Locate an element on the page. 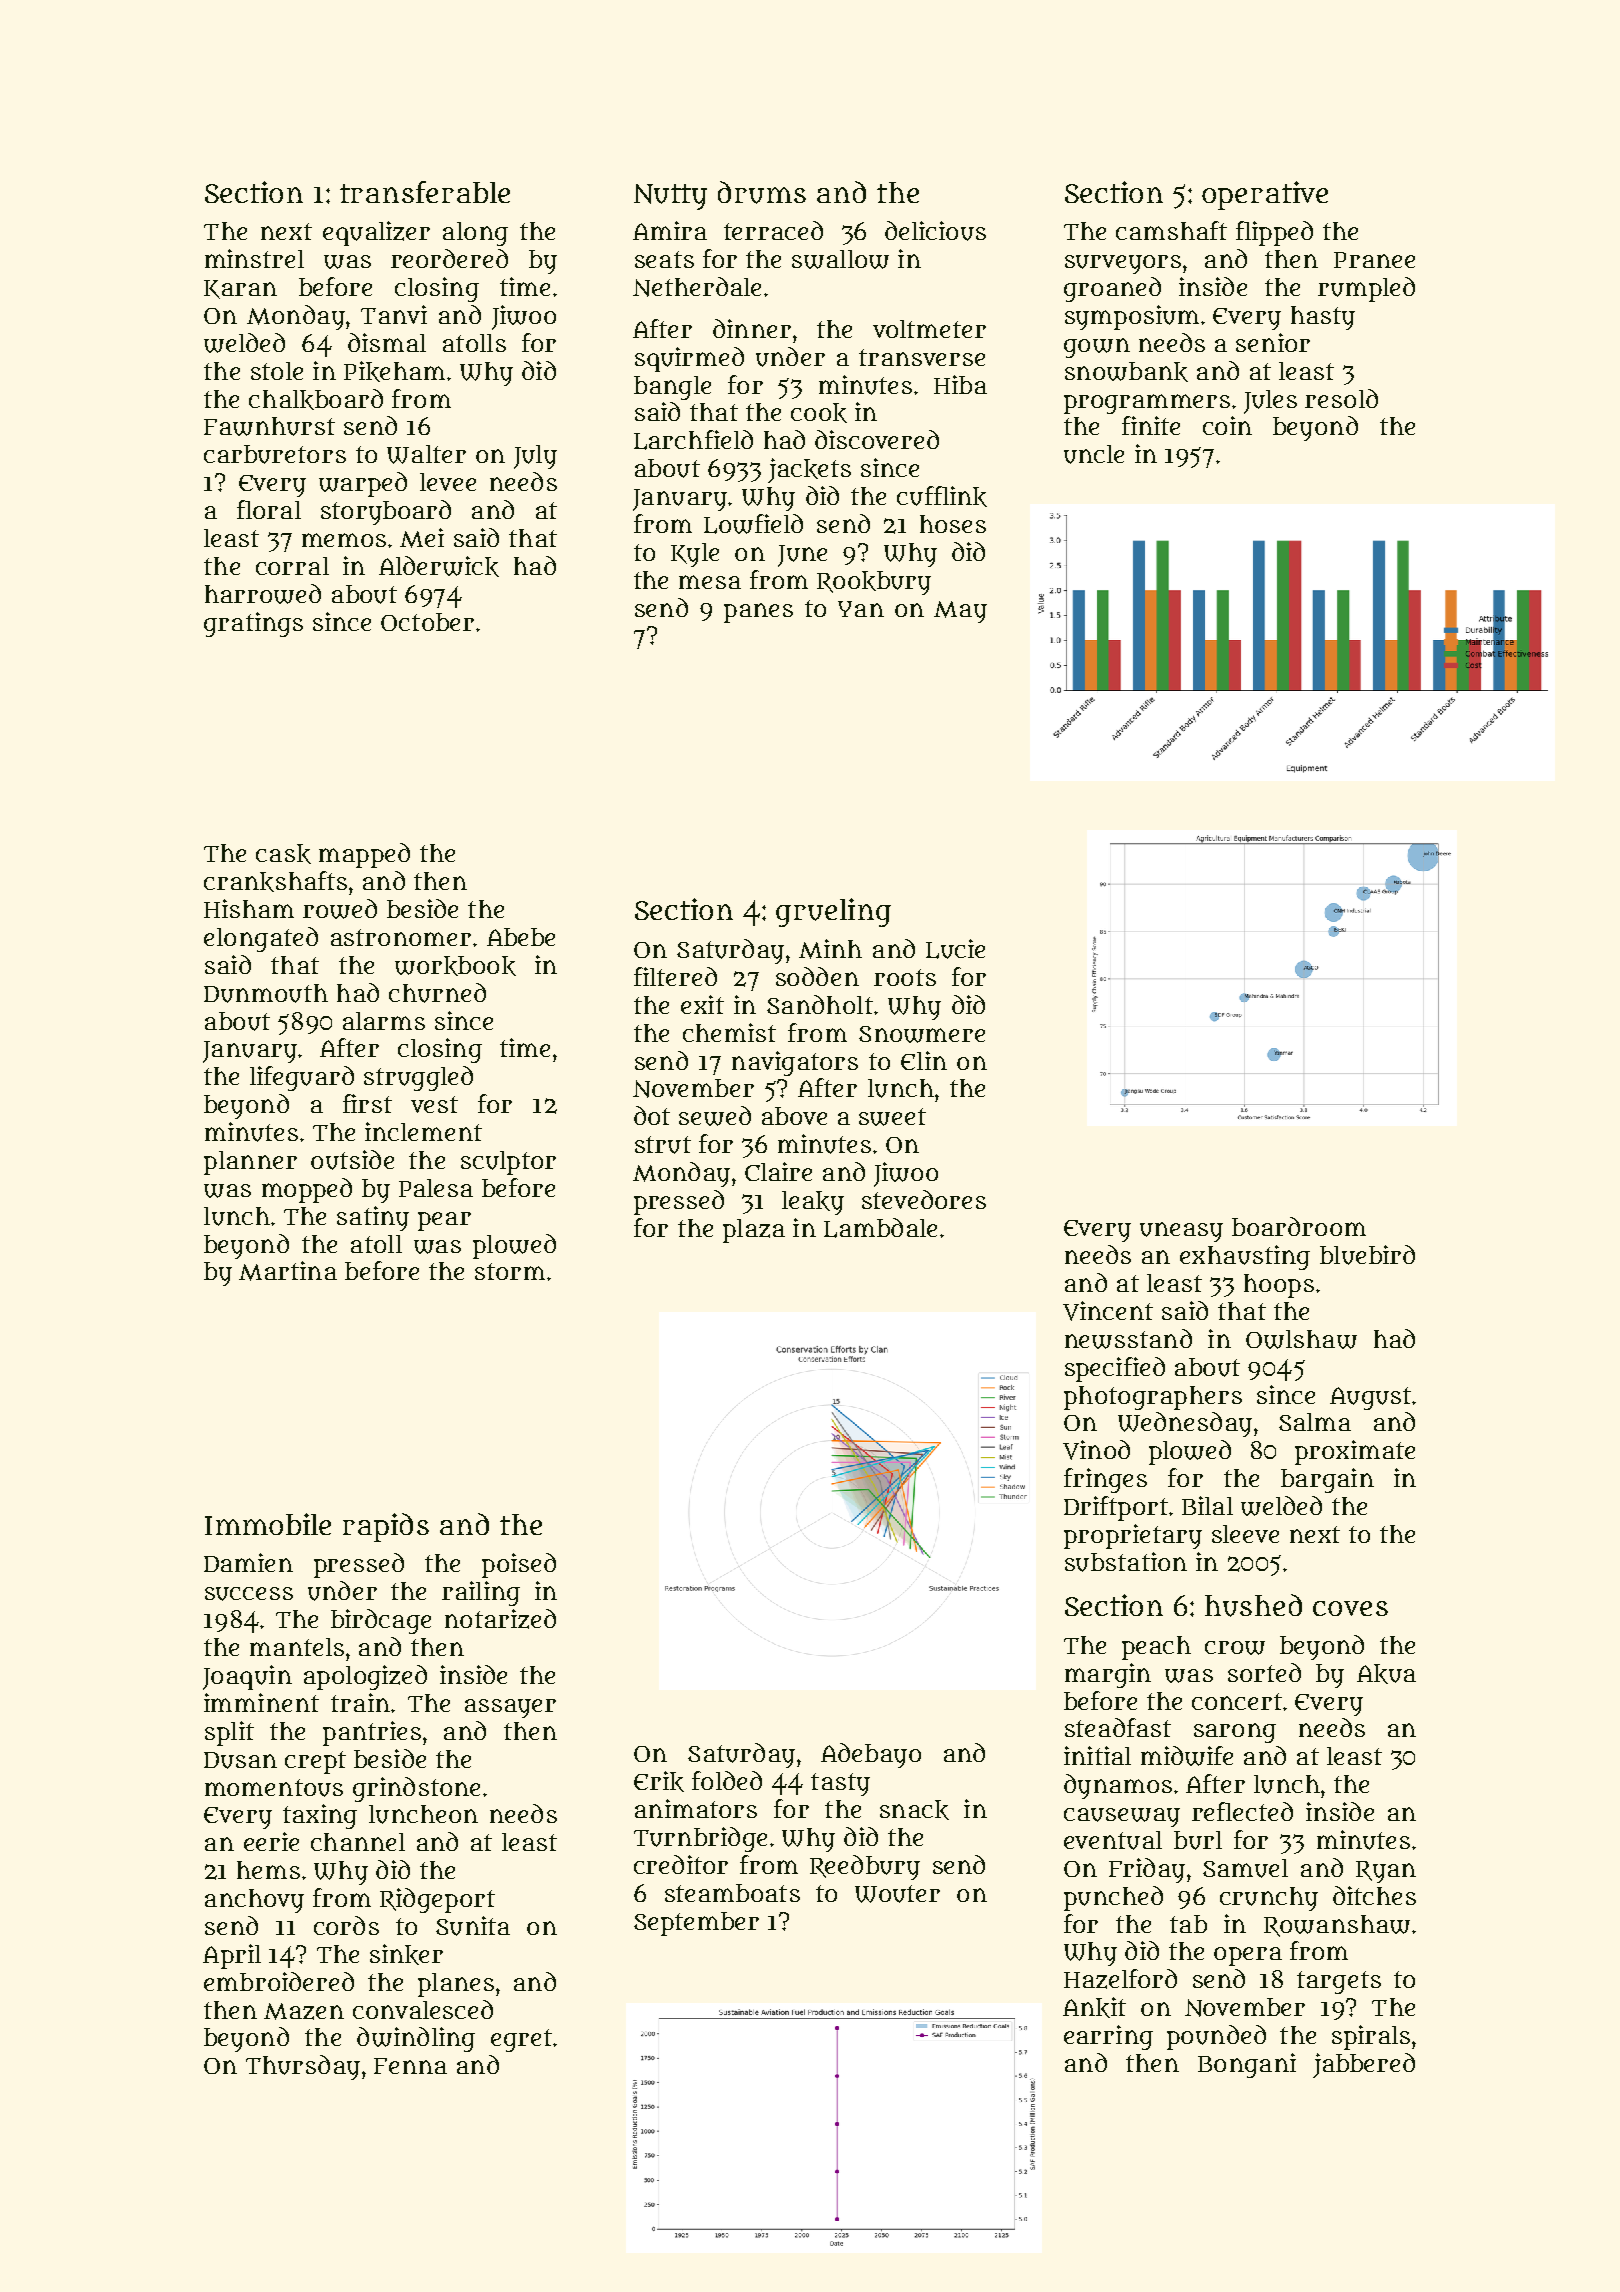 The height and width of the page is (2292, 1620). Fawnhurst is located at coordinates (269, 426).
